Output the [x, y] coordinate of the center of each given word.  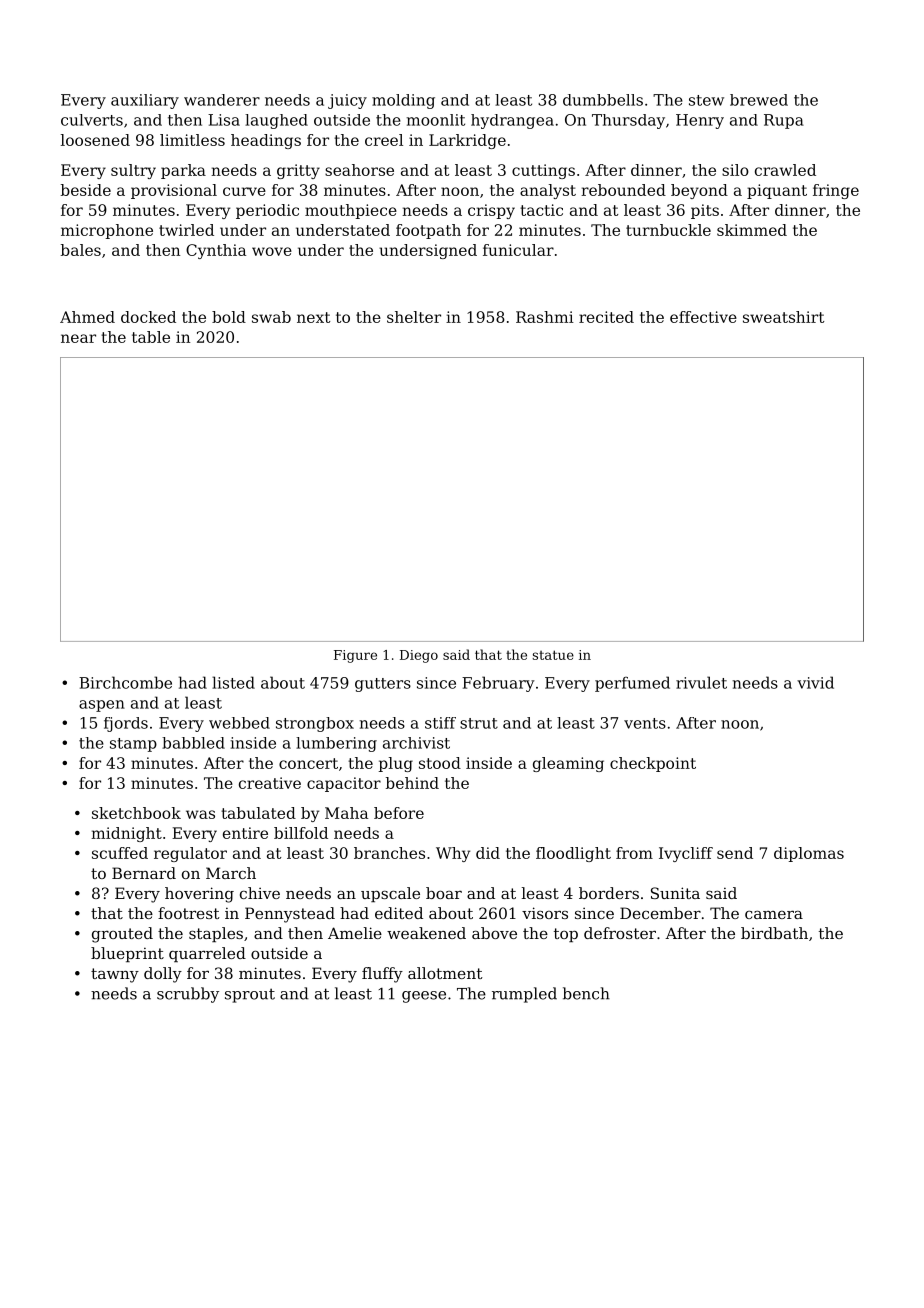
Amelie [355, 933]
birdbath [774, 933]
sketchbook [136, 813]
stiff [440, 723]
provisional [174, 191]
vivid [815, 682]
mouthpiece [351, 211]
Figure [355, 656]
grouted [122, 935]
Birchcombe [125, 682]
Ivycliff [686, 854]
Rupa [784, 121]
